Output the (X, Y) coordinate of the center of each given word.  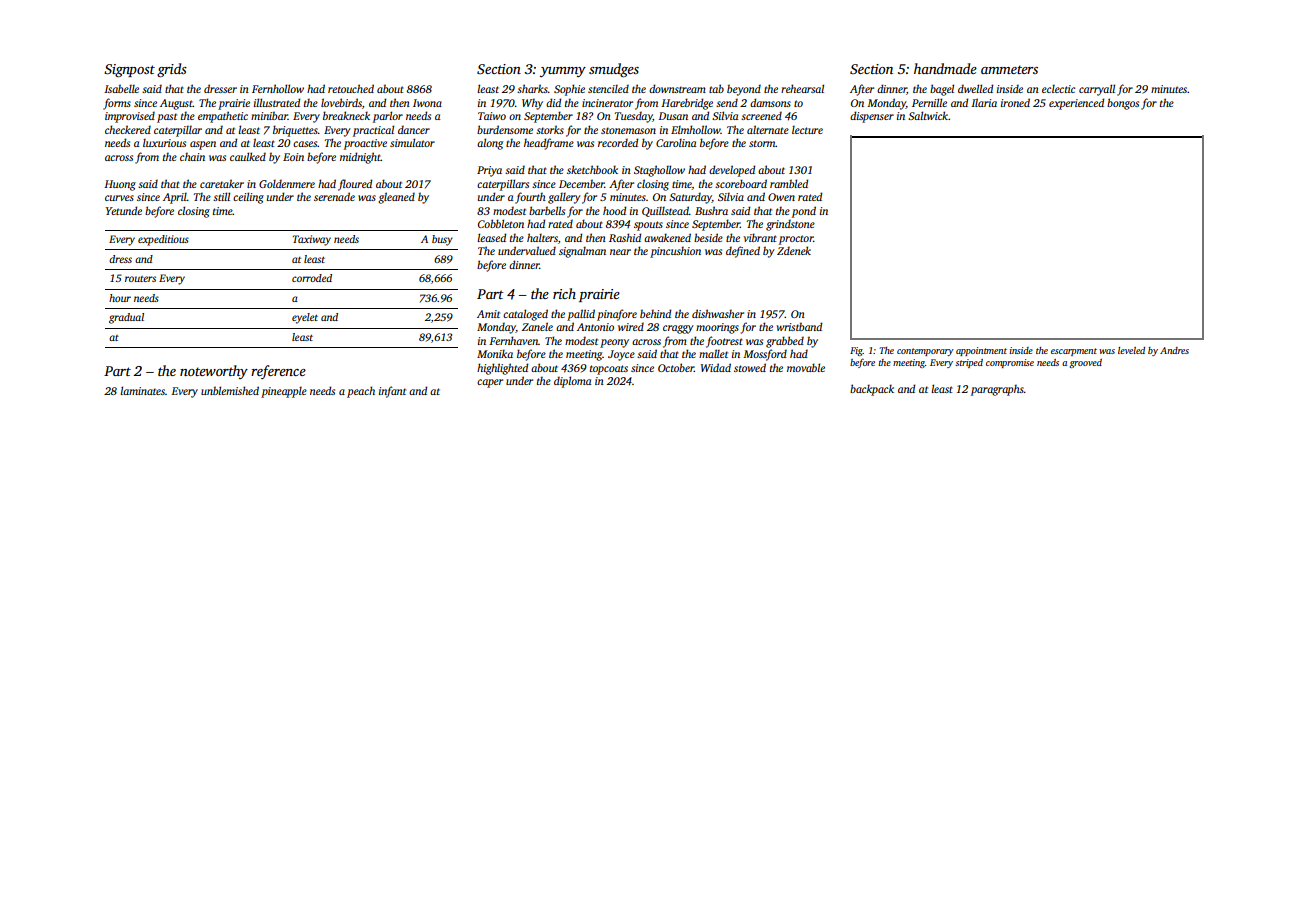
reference (278, 372)
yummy (563, 72)
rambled (789, 183)
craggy (678, 329)
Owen (781, 197)
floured (355, 185)
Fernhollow (278, 88)
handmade (945, 68)
